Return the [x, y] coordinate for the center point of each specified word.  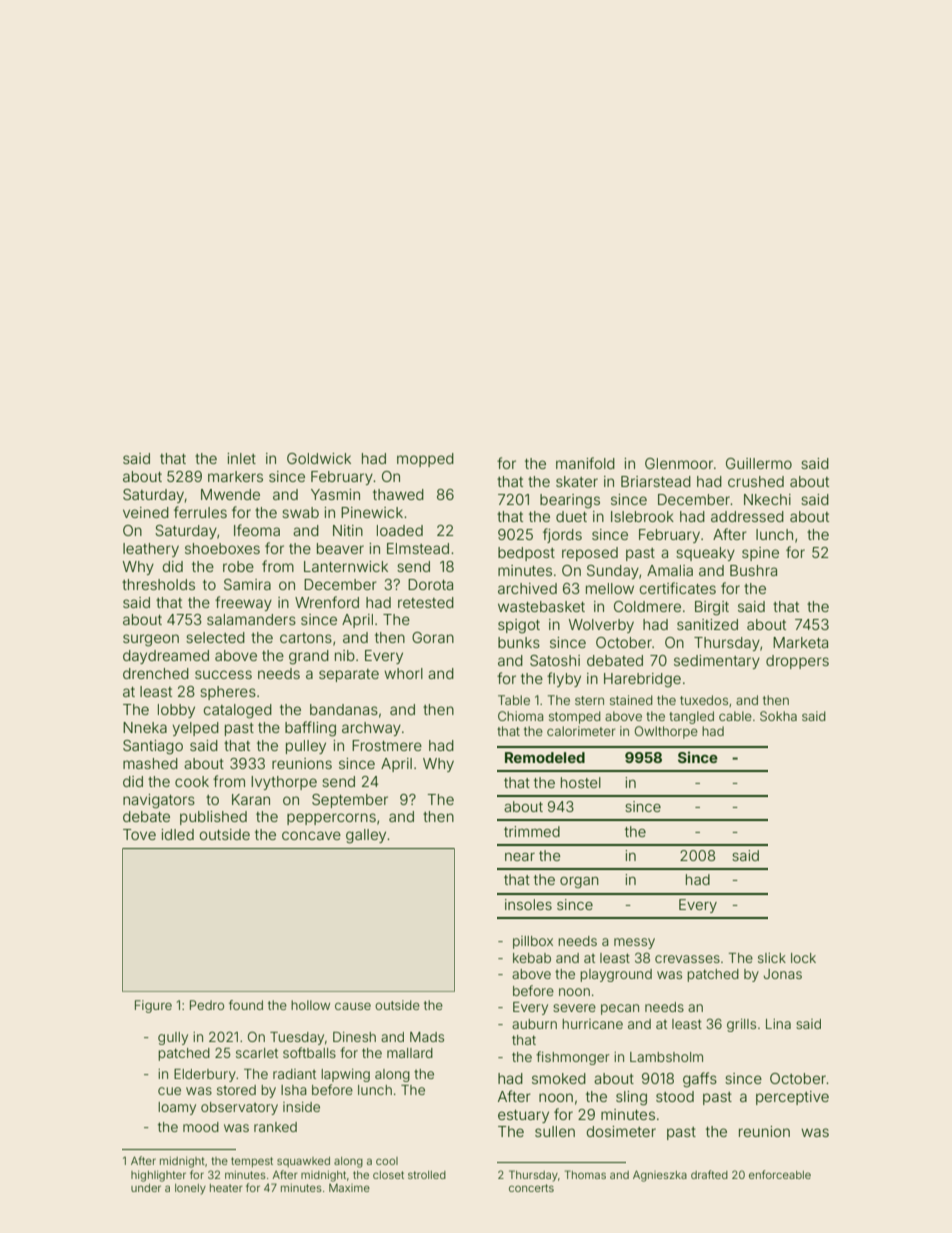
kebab [532, 958]
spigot [519, 626]
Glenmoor [679, 463]
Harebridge [642, 680]
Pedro [207, 1005]
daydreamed [166, 657]
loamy [177, 1108]
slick [772, 958]
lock [803, 958]
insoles [528, 904]
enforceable [780, 1174]
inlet [241, 458]
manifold [585, 463]
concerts [531, 1188]
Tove [139, 834]
